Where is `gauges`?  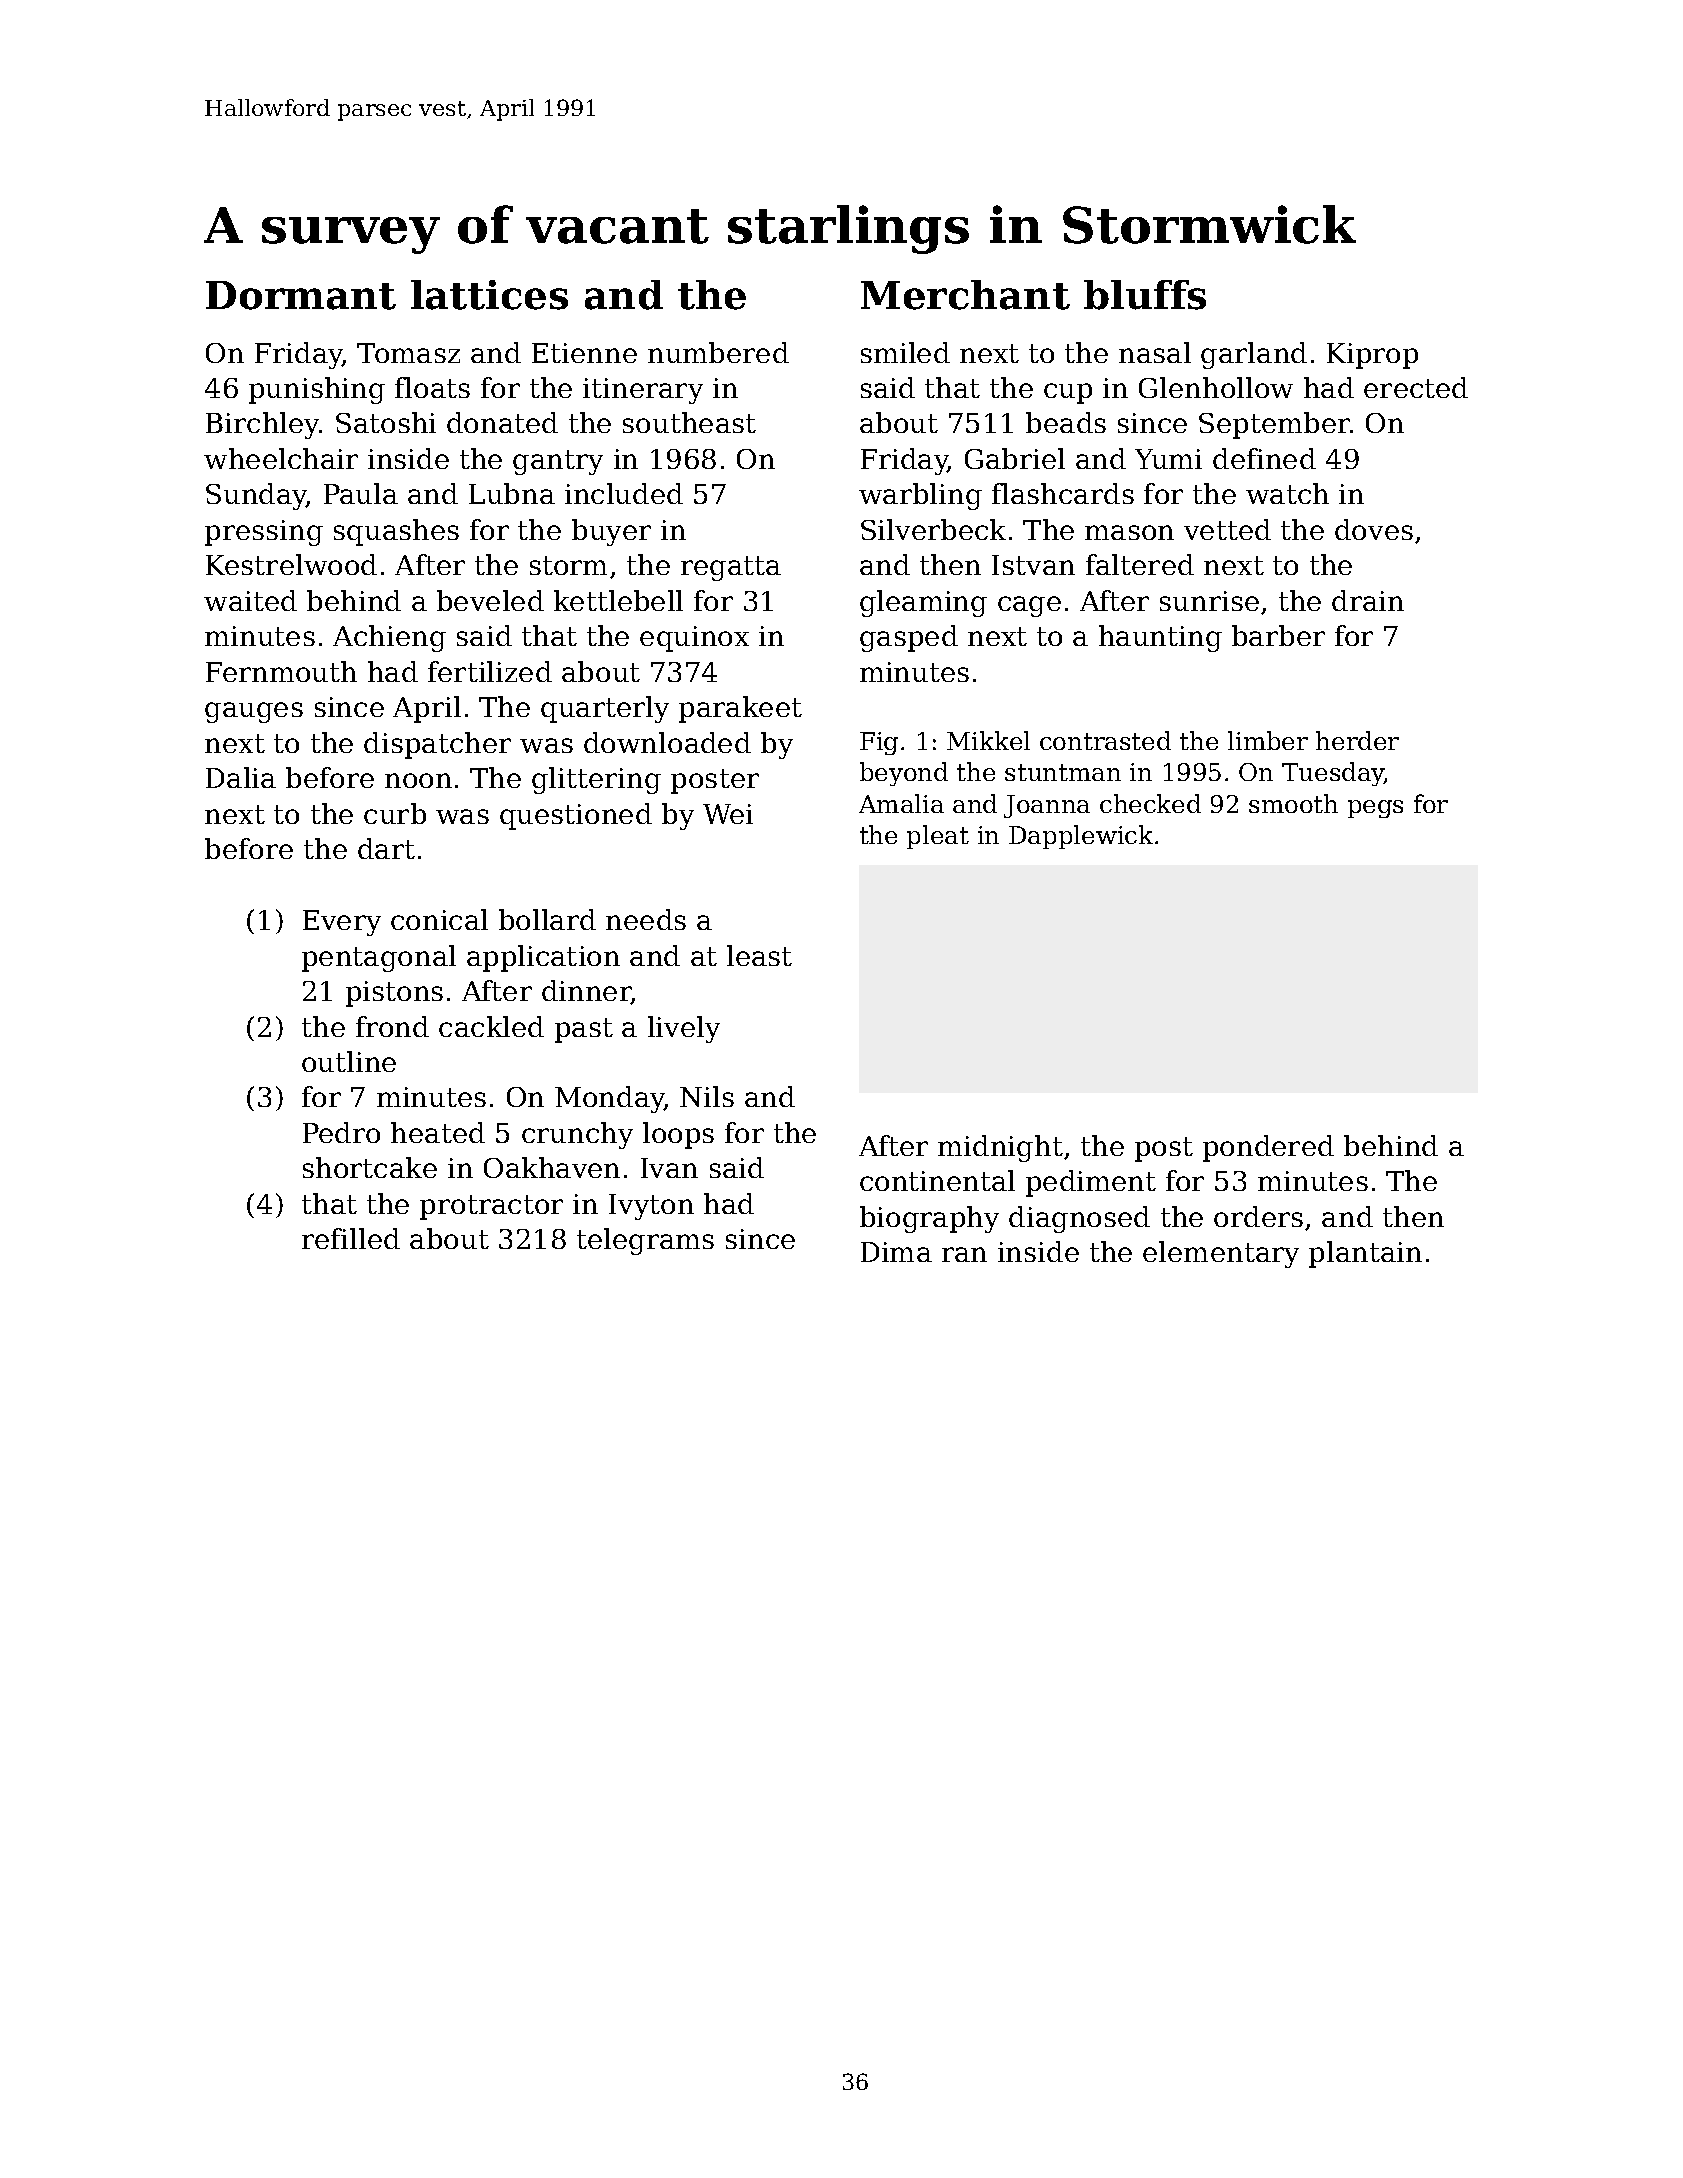
gauges is located at coordinates (254, 712).
